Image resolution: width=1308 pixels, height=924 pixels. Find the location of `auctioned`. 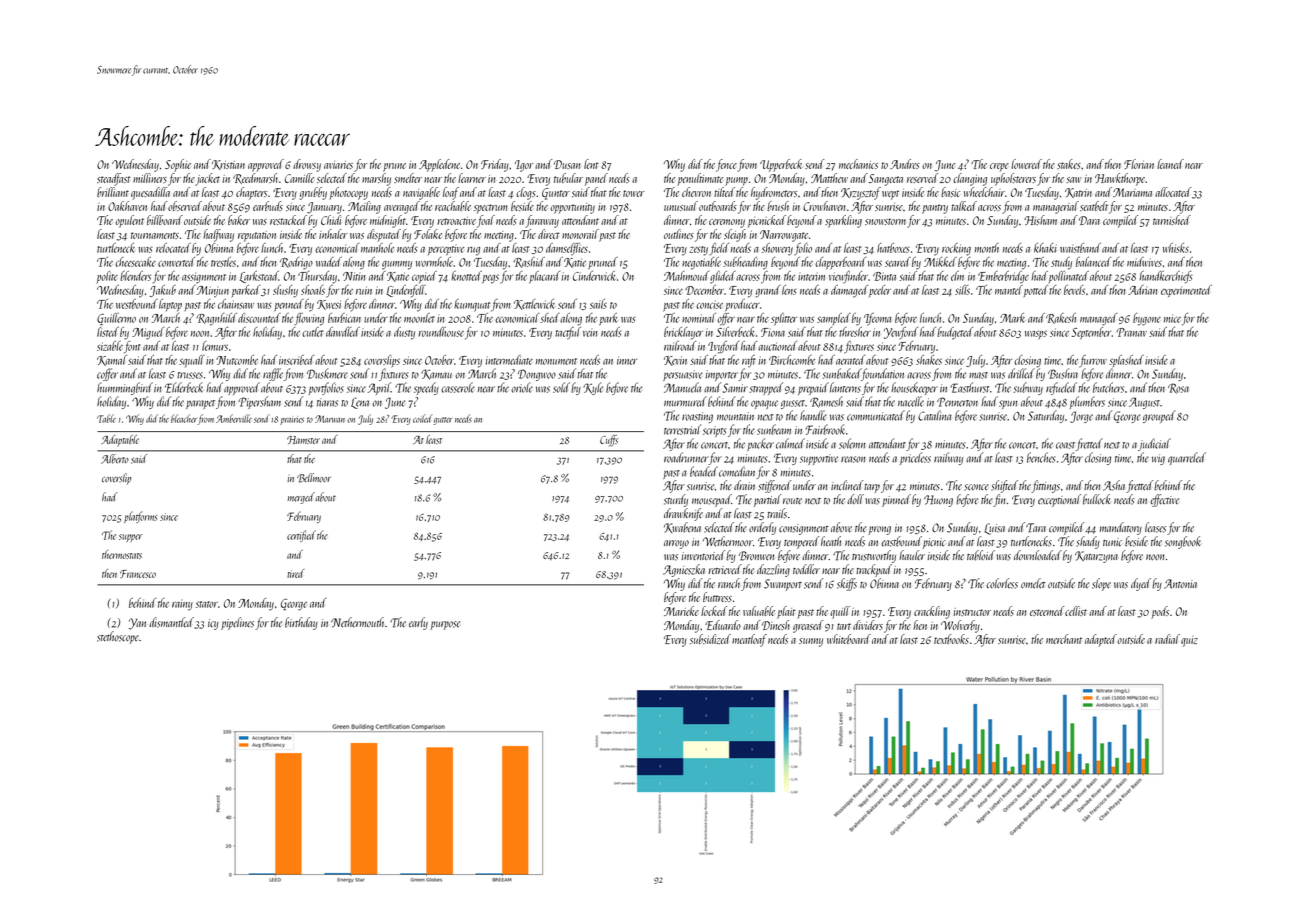

auctioned is located at coordinates (777, 346).
